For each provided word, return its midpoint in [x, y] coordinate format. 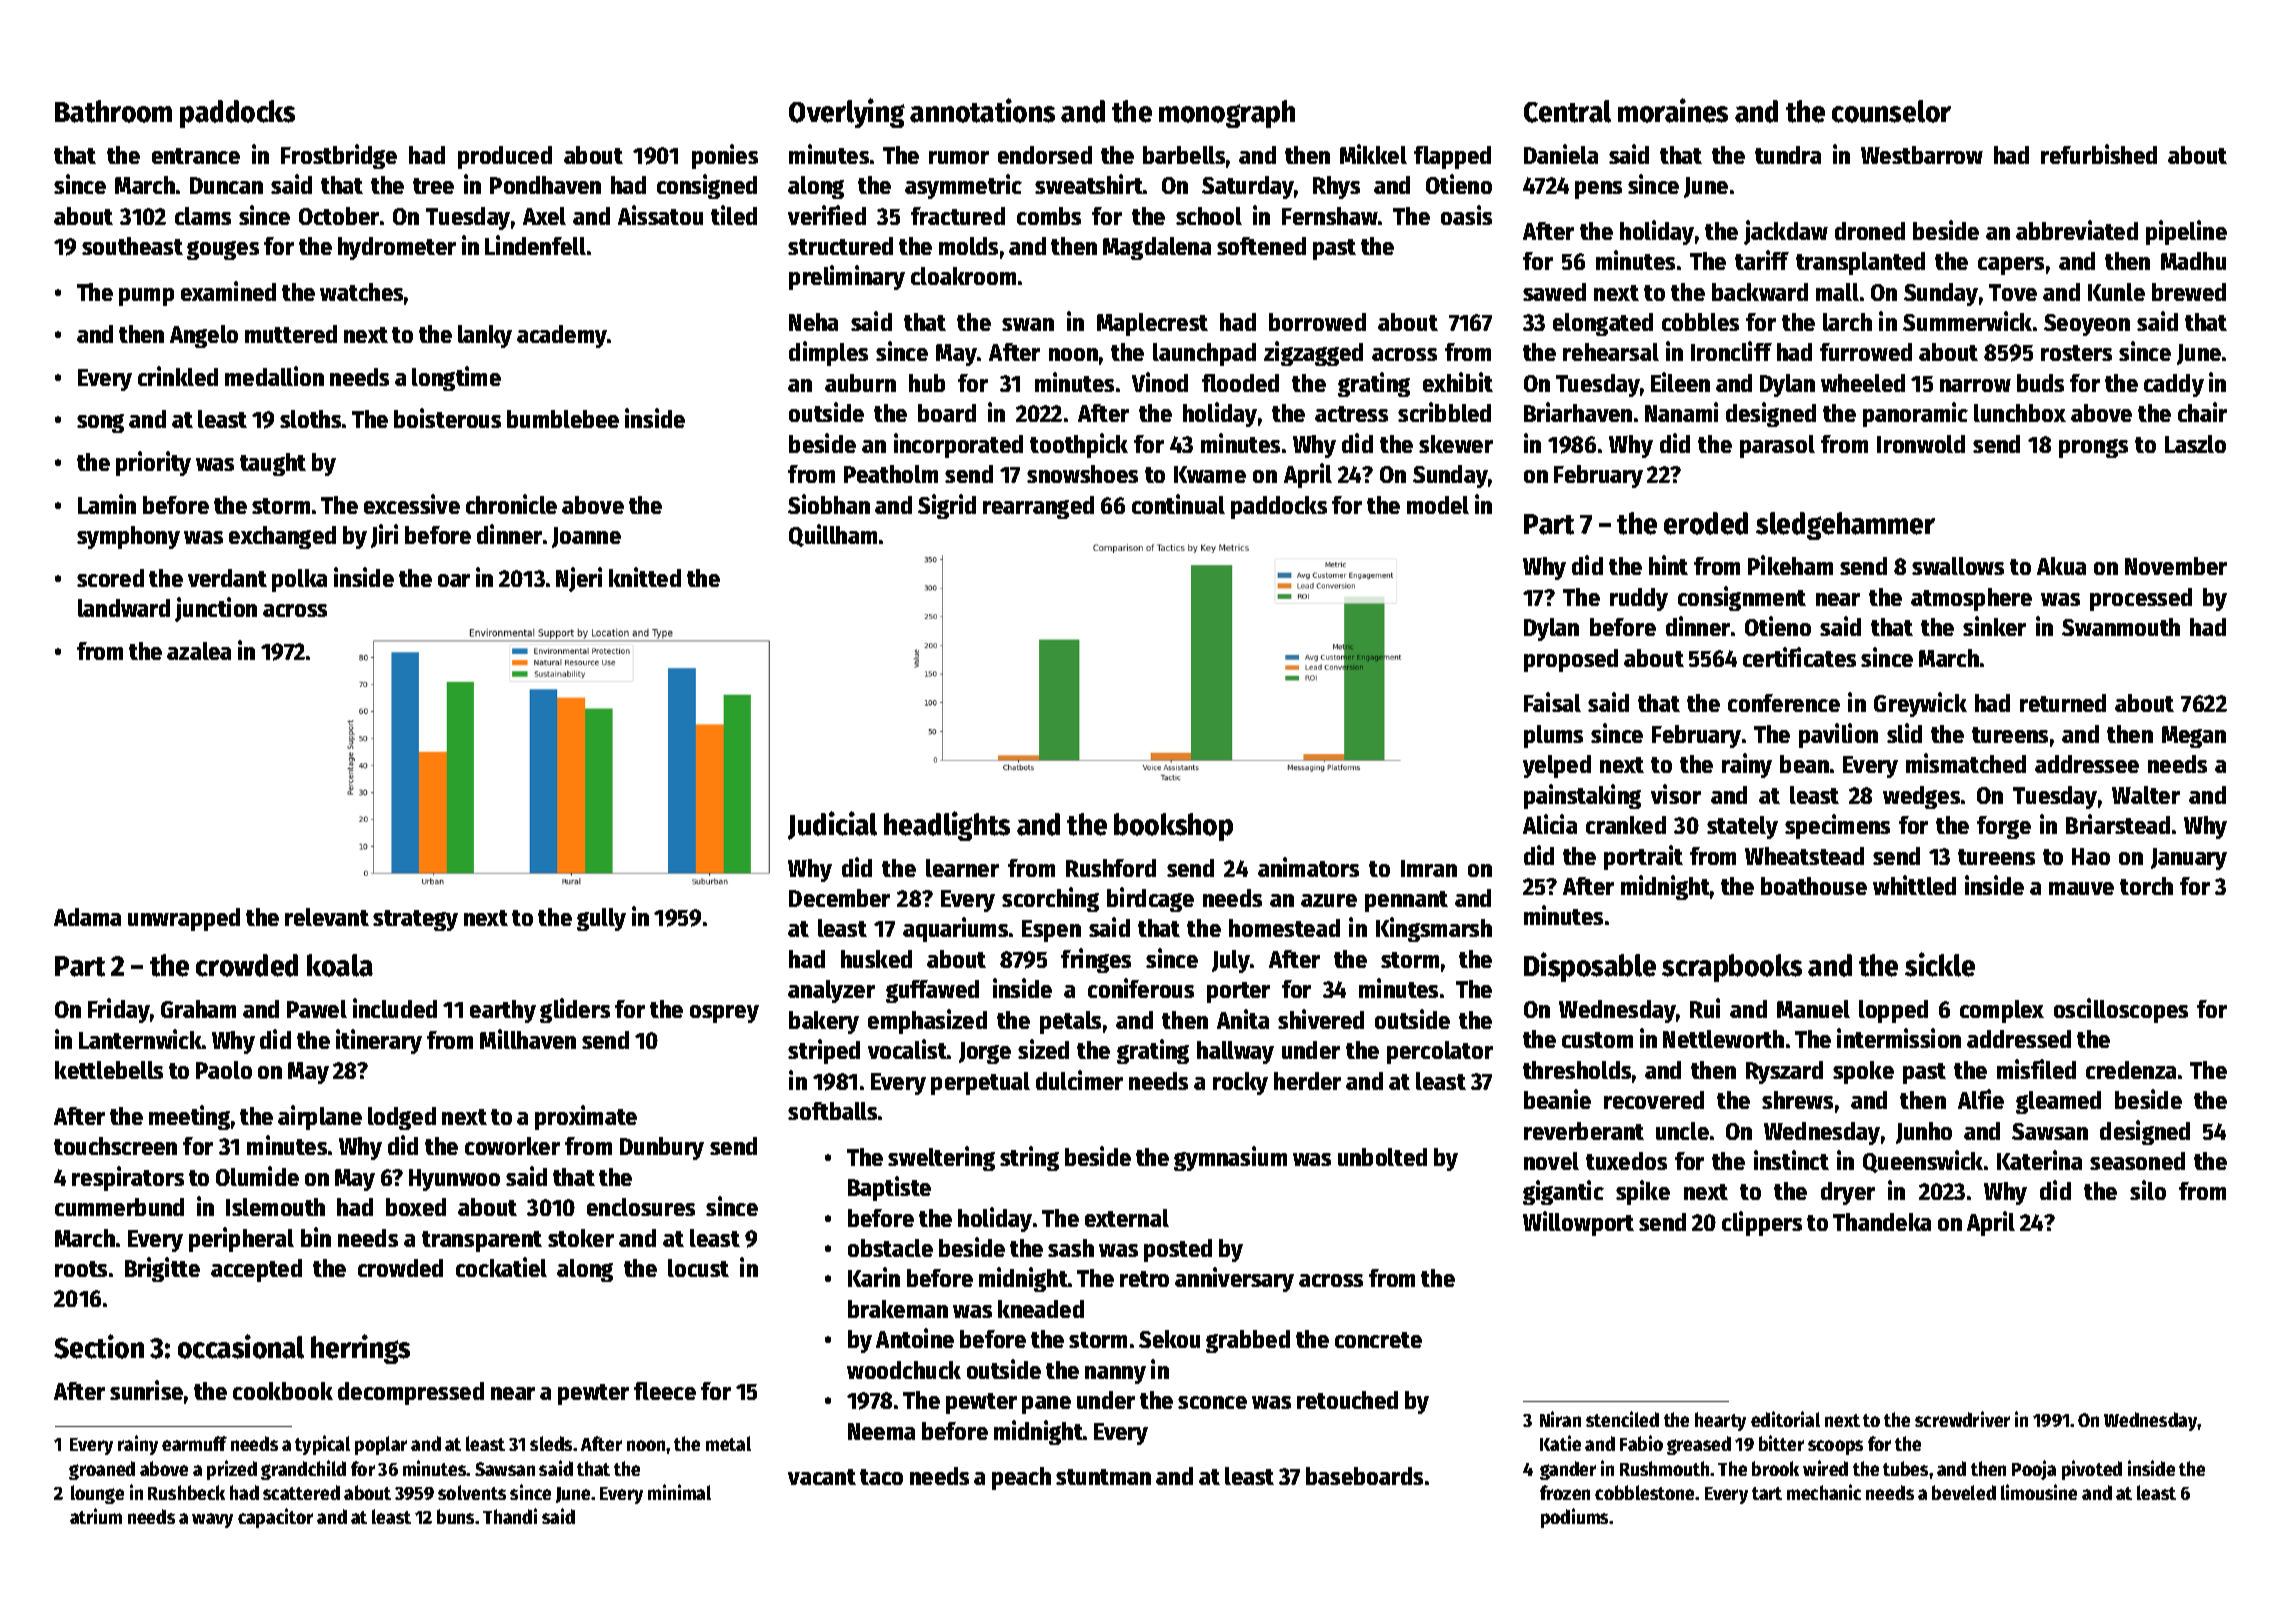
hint [1668, 565]
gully [601, 919]
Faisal [1552, 702]
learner [962, 868]
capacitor [275, 1518]
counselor [1891, 111]
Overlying [847, 113]
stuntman [1103, 1477]
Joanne [586, 537]
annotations [982, 110]
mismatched [1966, 763]
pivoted [2092, 1470]
